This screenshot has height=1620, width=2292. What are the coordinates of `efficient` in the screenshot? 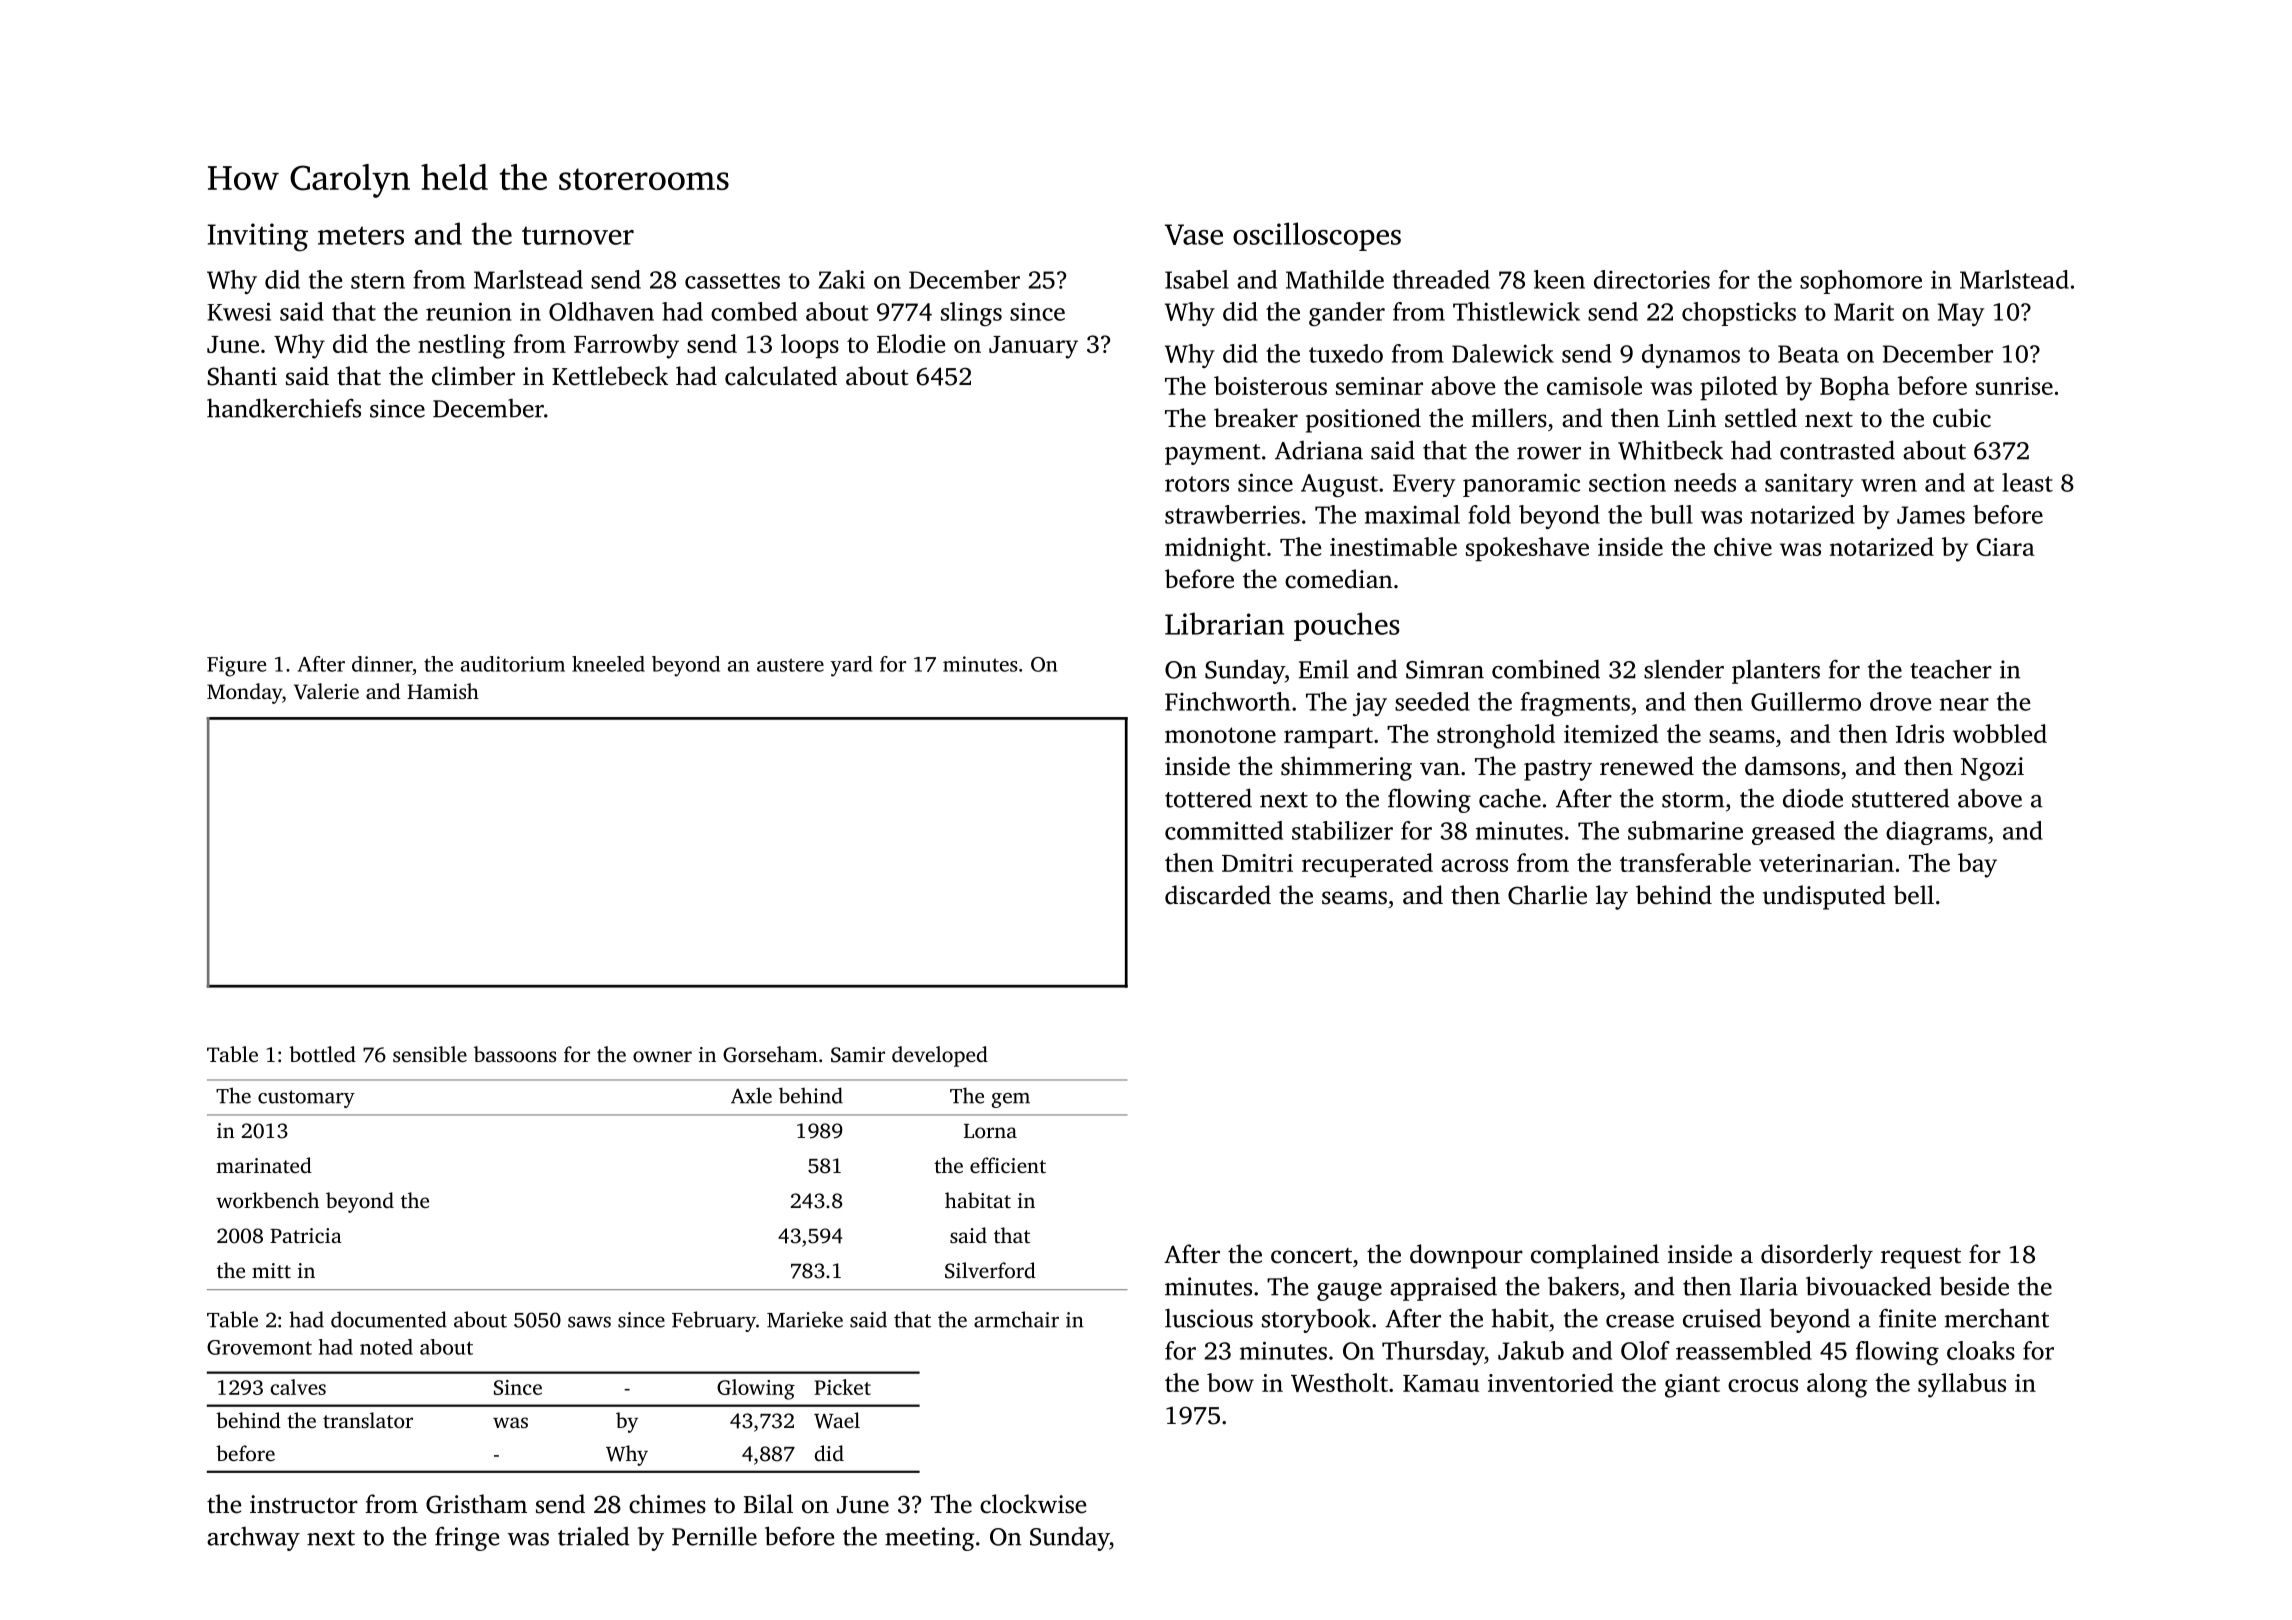 It's located at (1008, 1165).
